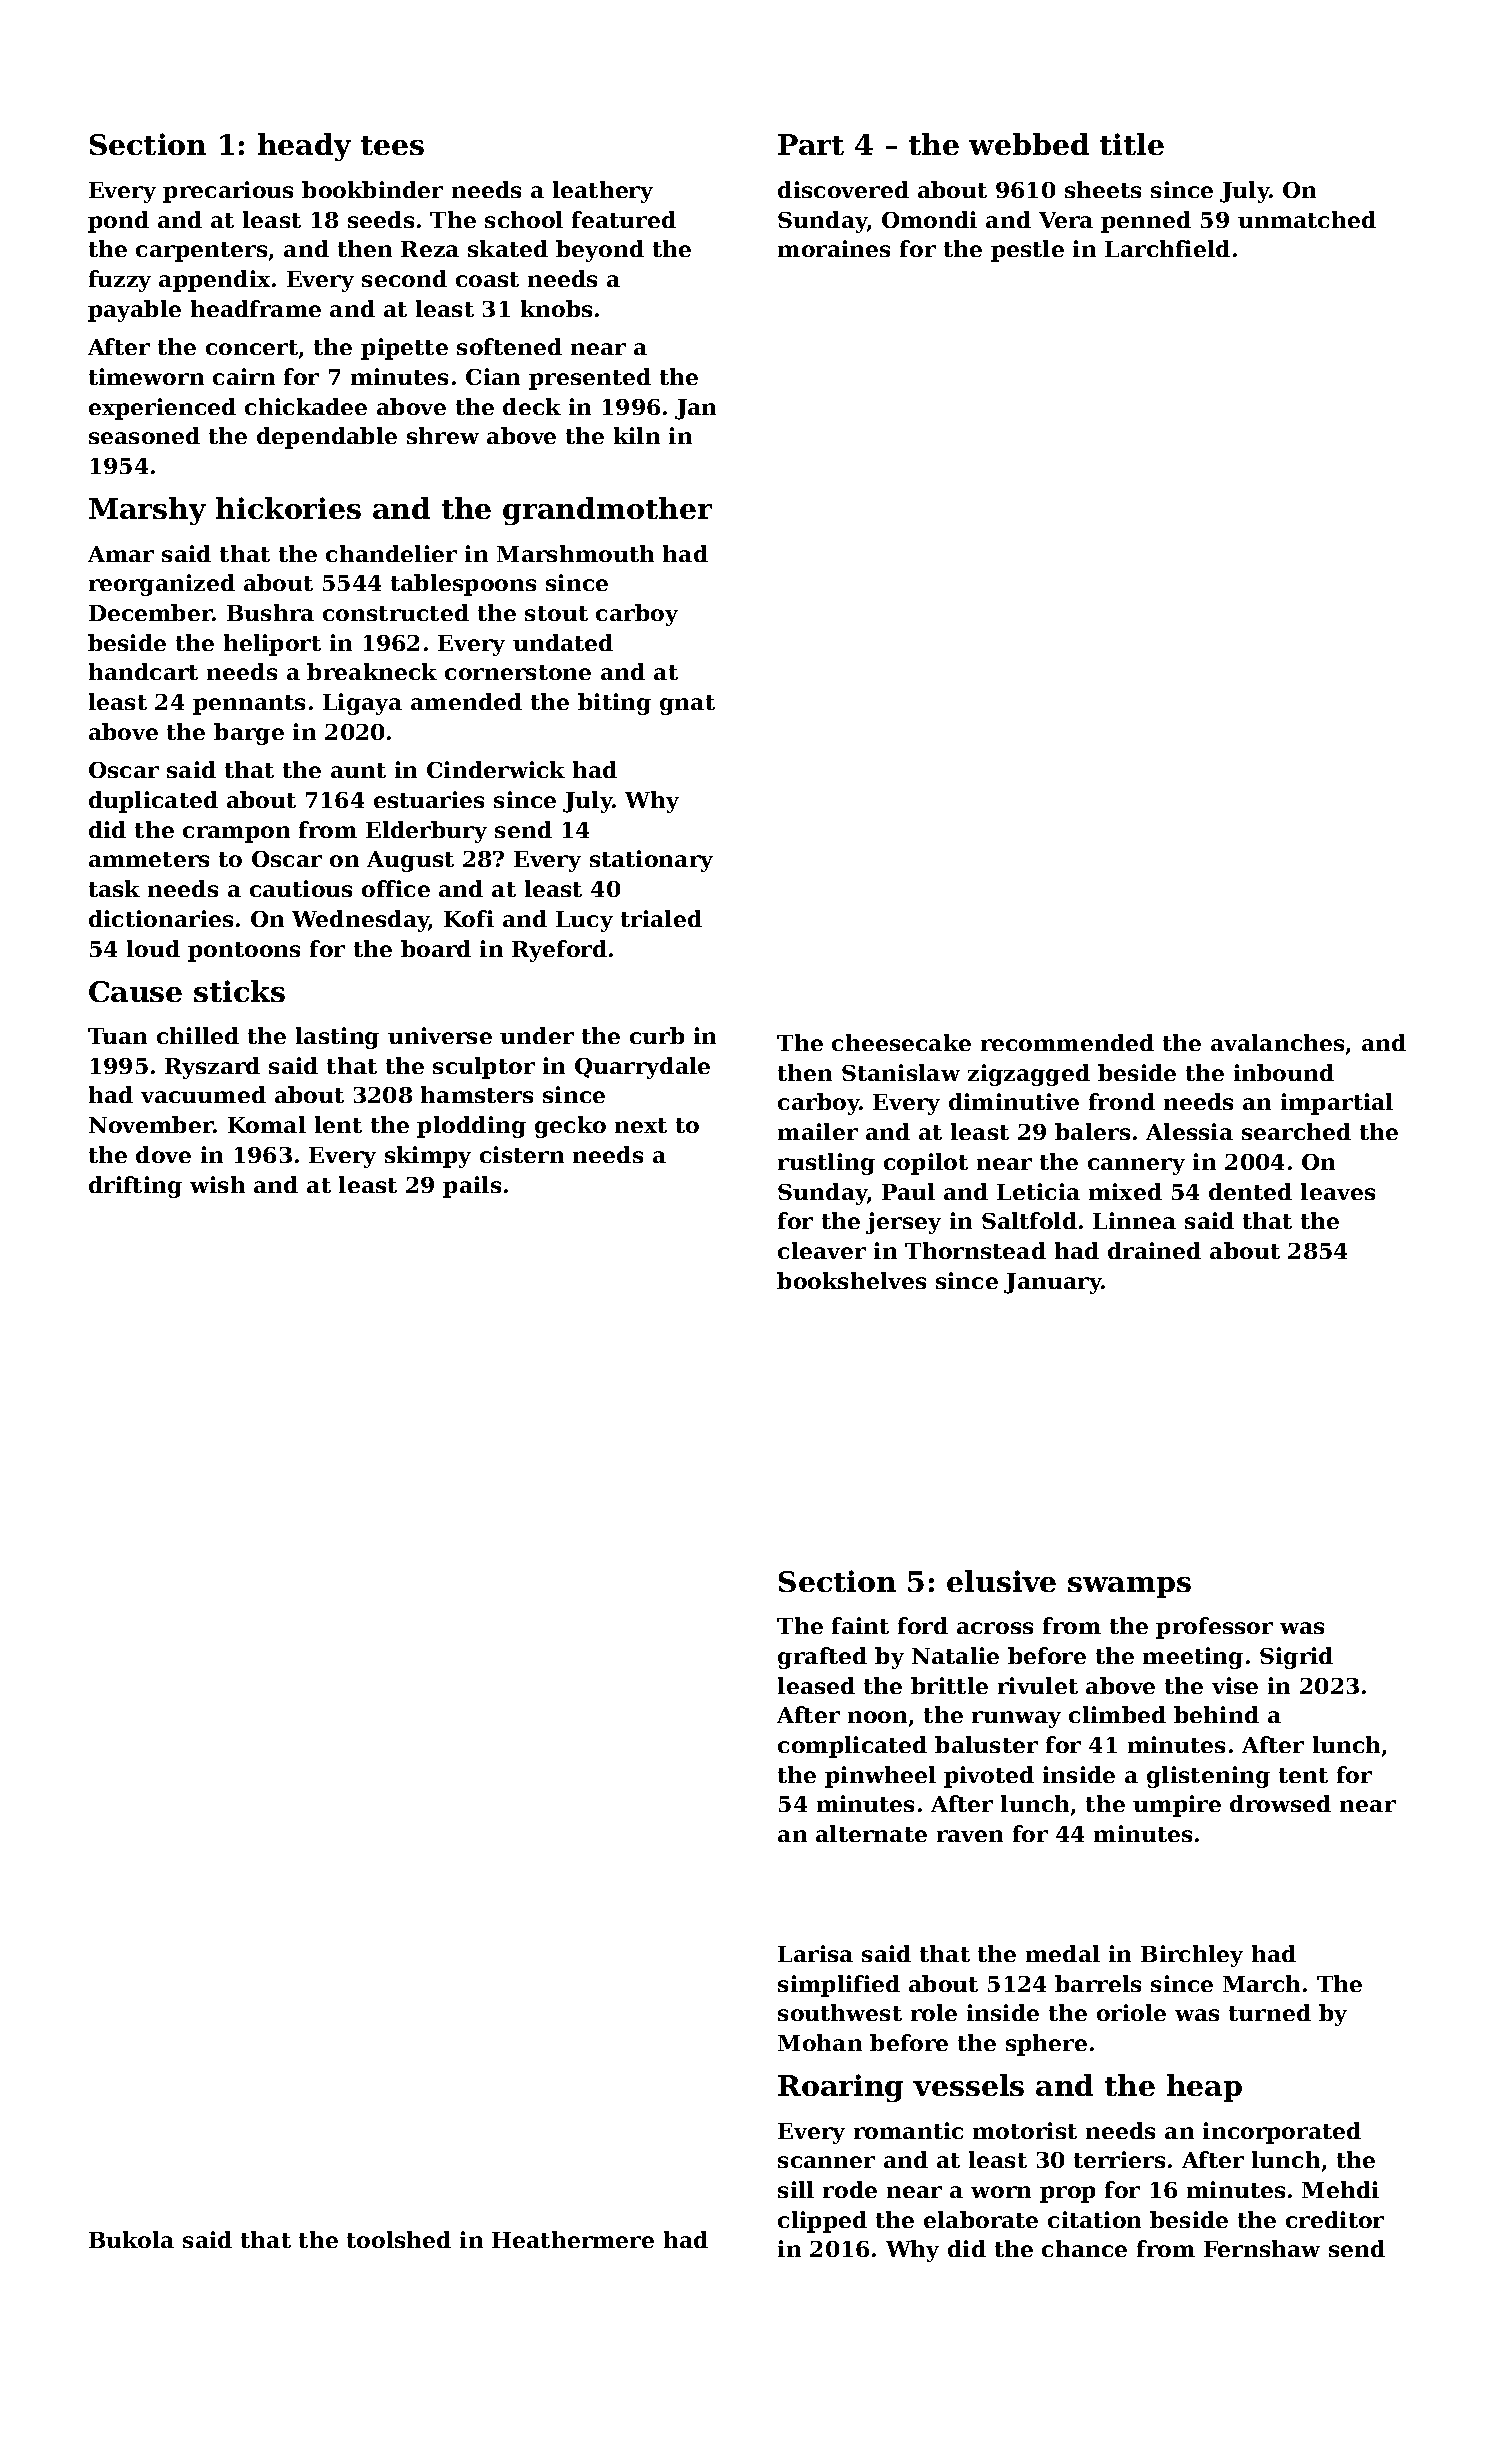 The height and width of the screenshot is (2464, 1496). What do you see at coordinates (1307, 219) in the screenshot?
I see `unmatched` at bounding box center [1307, 219].
